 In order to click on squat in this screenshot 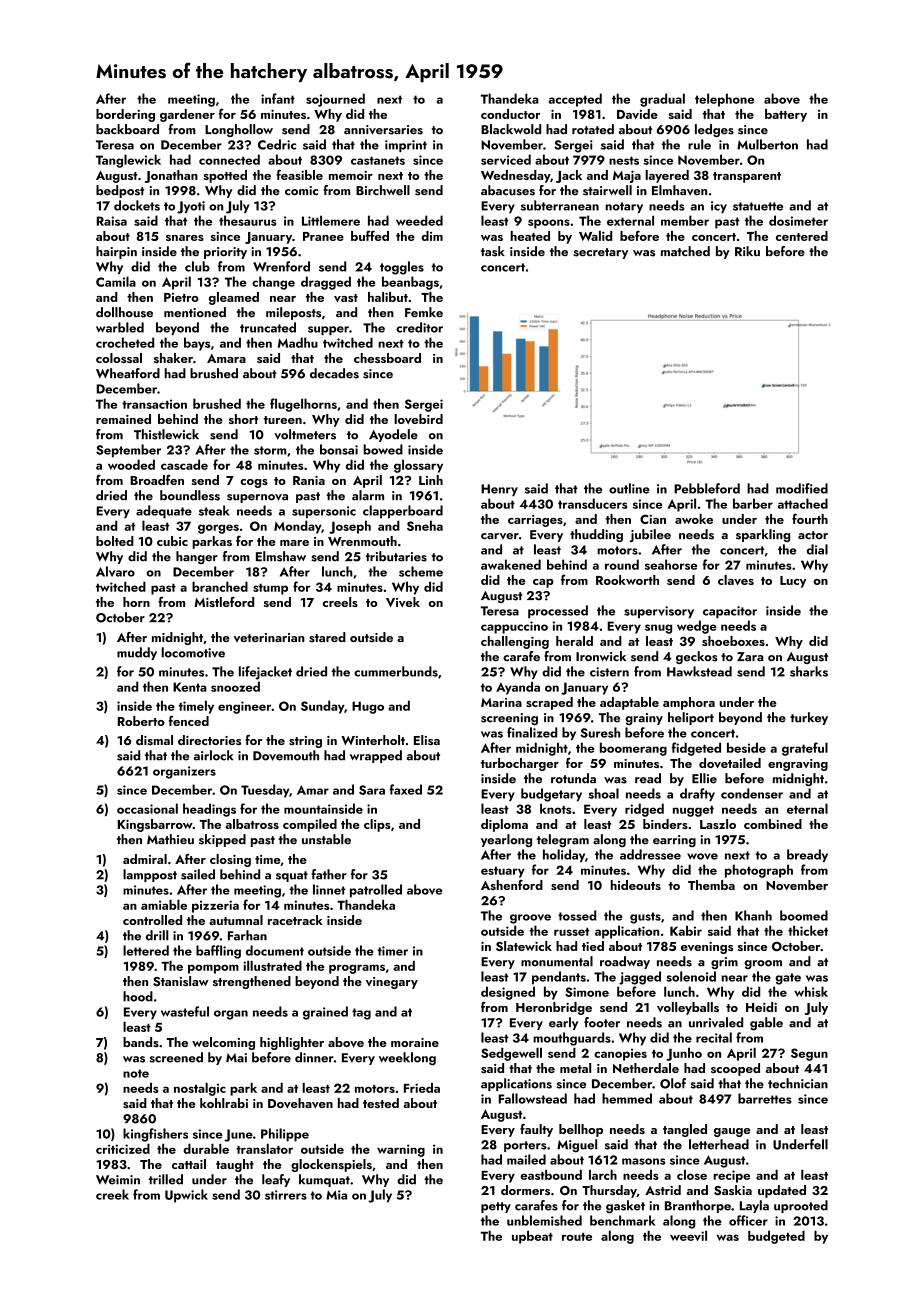, I will do `click(292, 876)`.
